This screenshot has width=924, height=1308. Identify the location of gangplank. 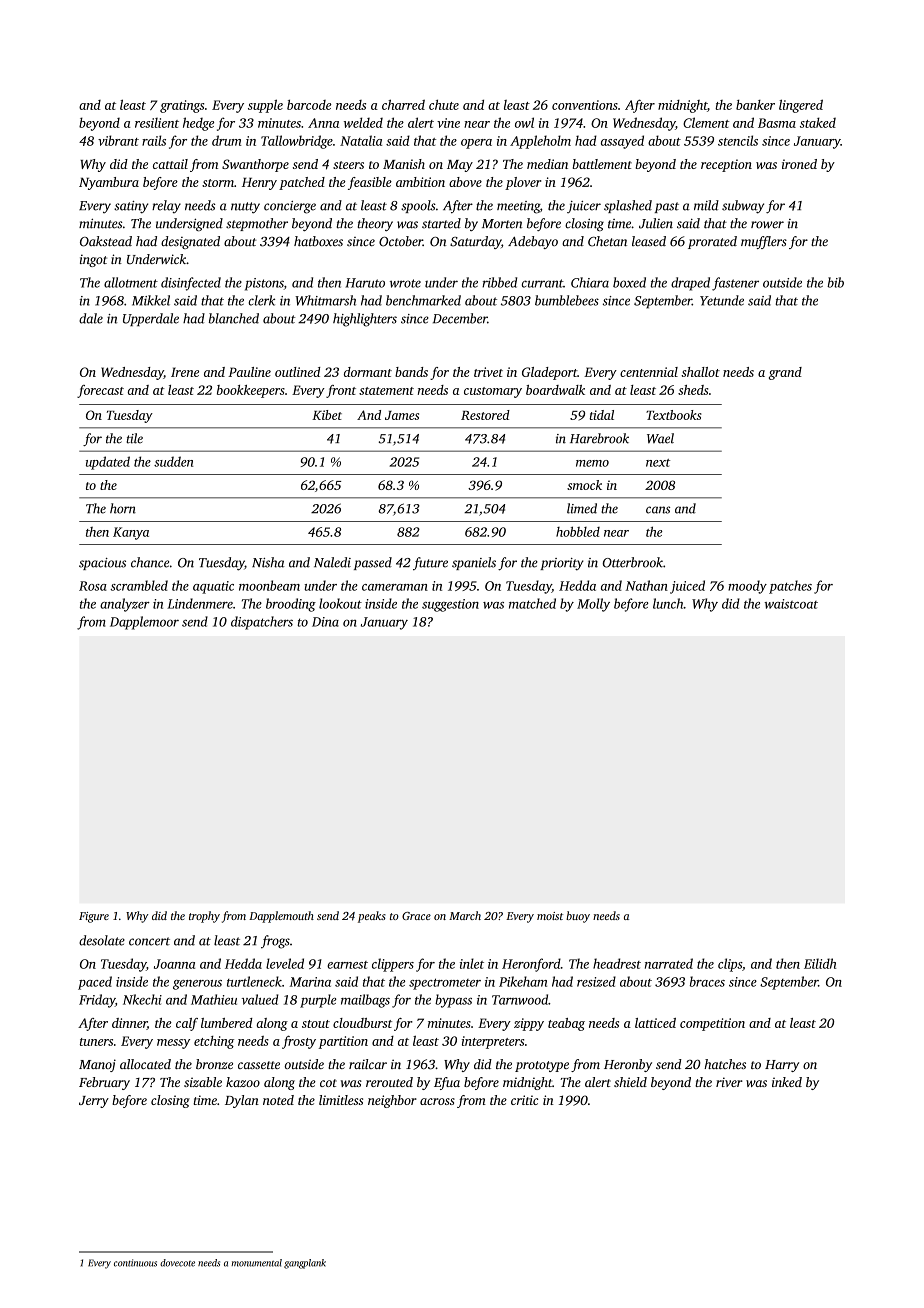
(305, 1264).
